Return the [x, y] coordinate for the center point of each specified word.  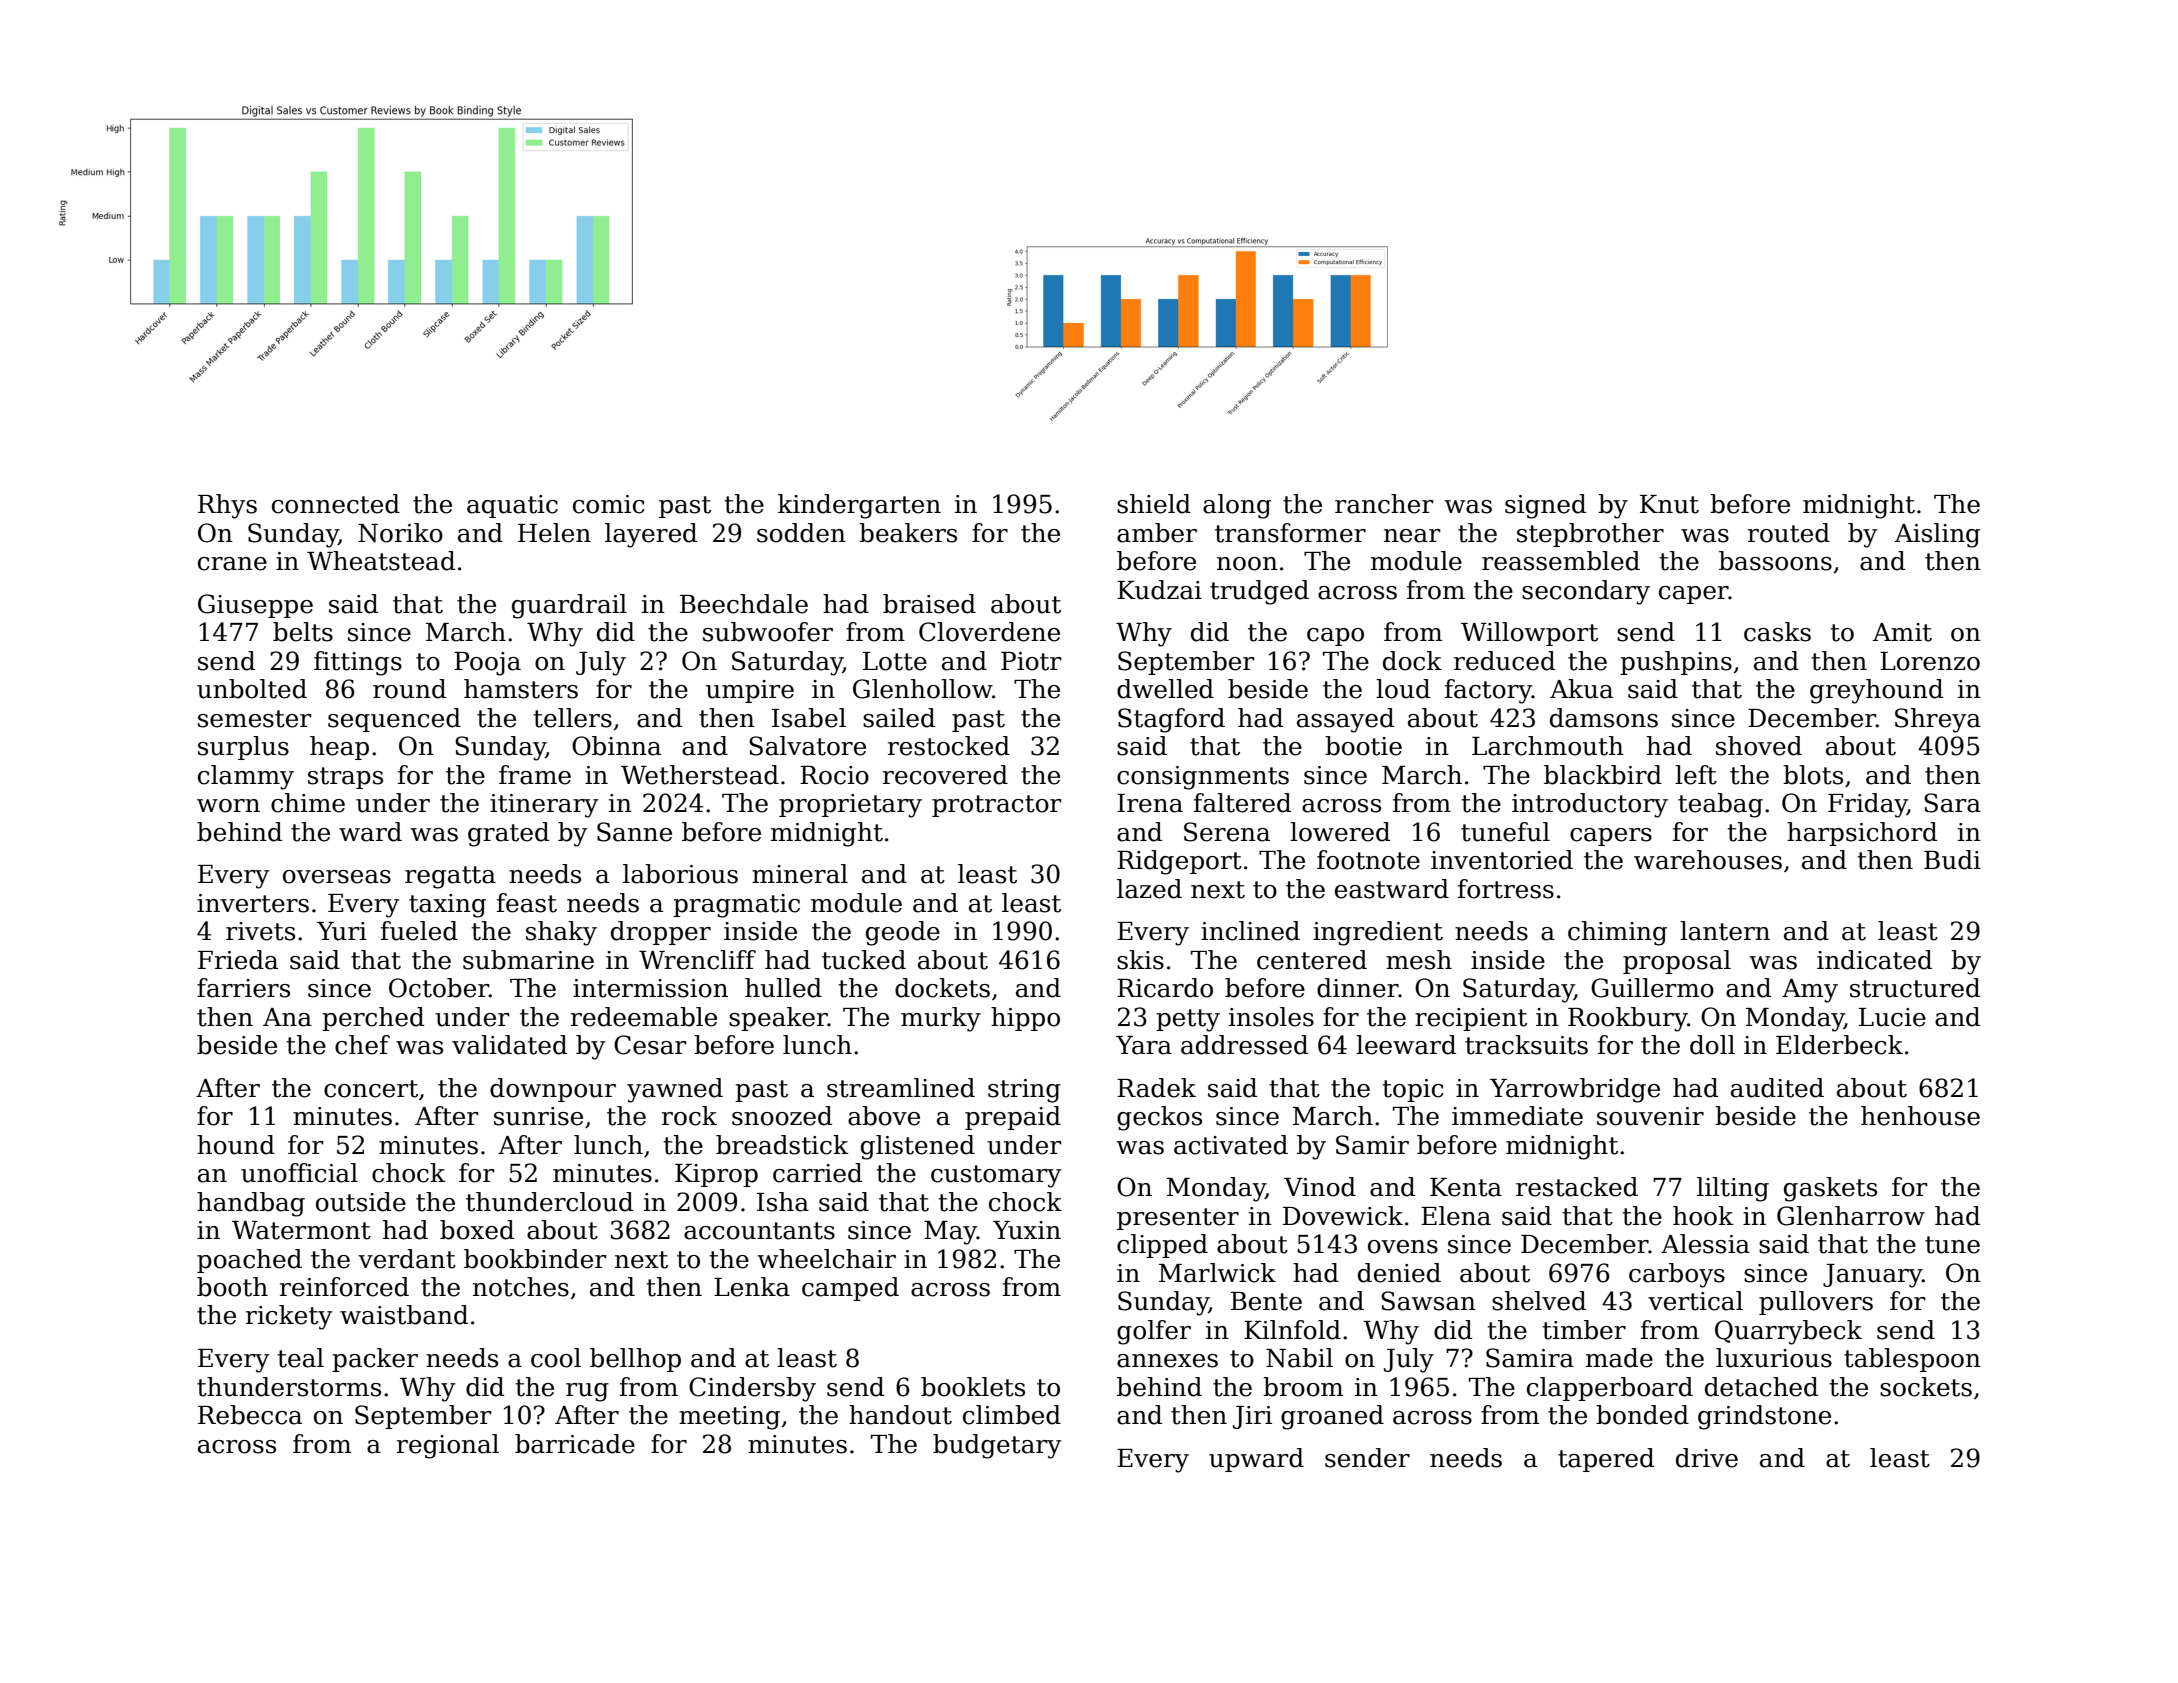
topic [1413, 1090]
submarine [528, 960]
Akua [1581, 689]
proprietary [850, 806]
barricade [575, 1444]
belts [303, 632]
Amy [1810, 991]
